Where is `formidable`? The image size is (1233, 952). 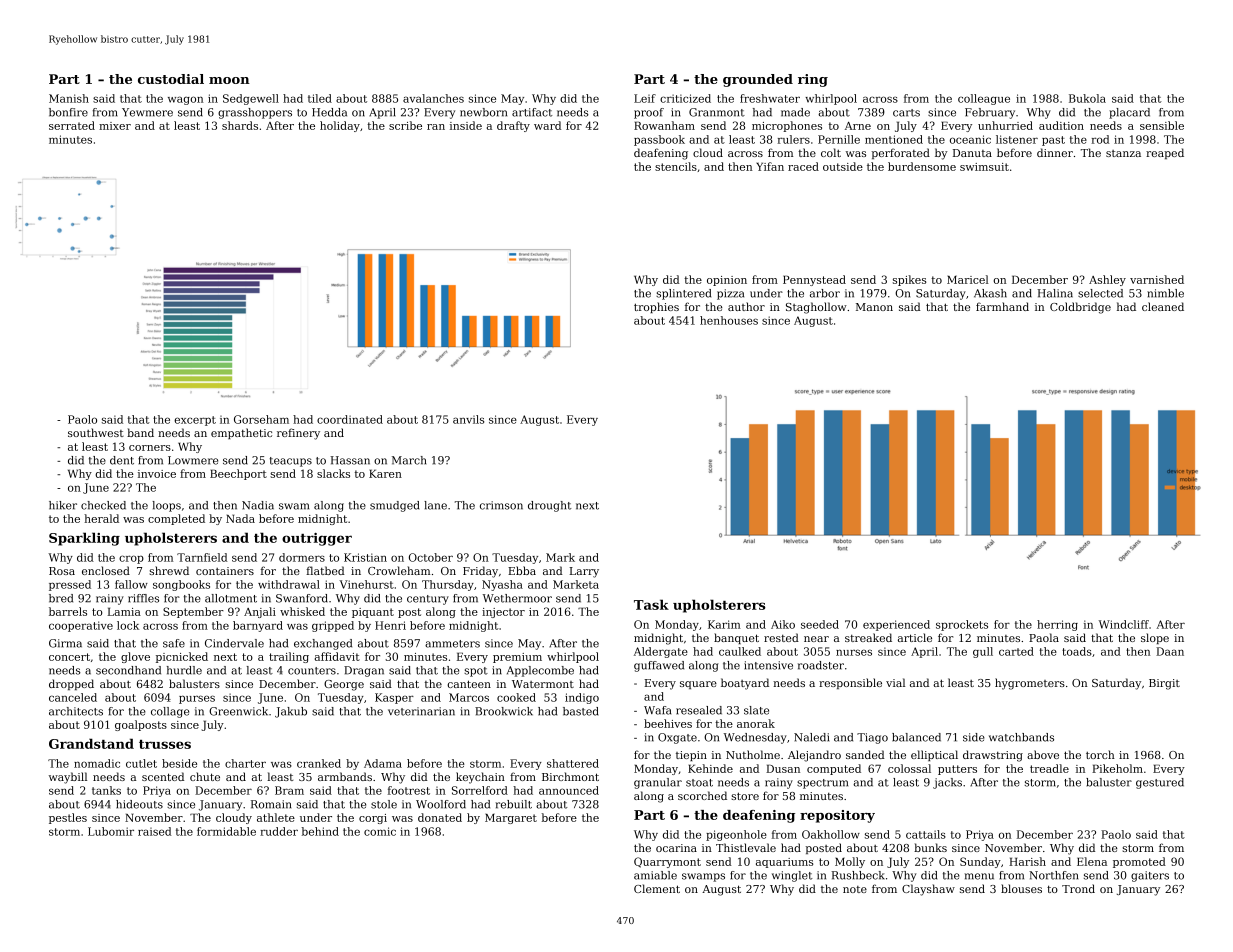 formidable is located at coordinates (226, 831).
